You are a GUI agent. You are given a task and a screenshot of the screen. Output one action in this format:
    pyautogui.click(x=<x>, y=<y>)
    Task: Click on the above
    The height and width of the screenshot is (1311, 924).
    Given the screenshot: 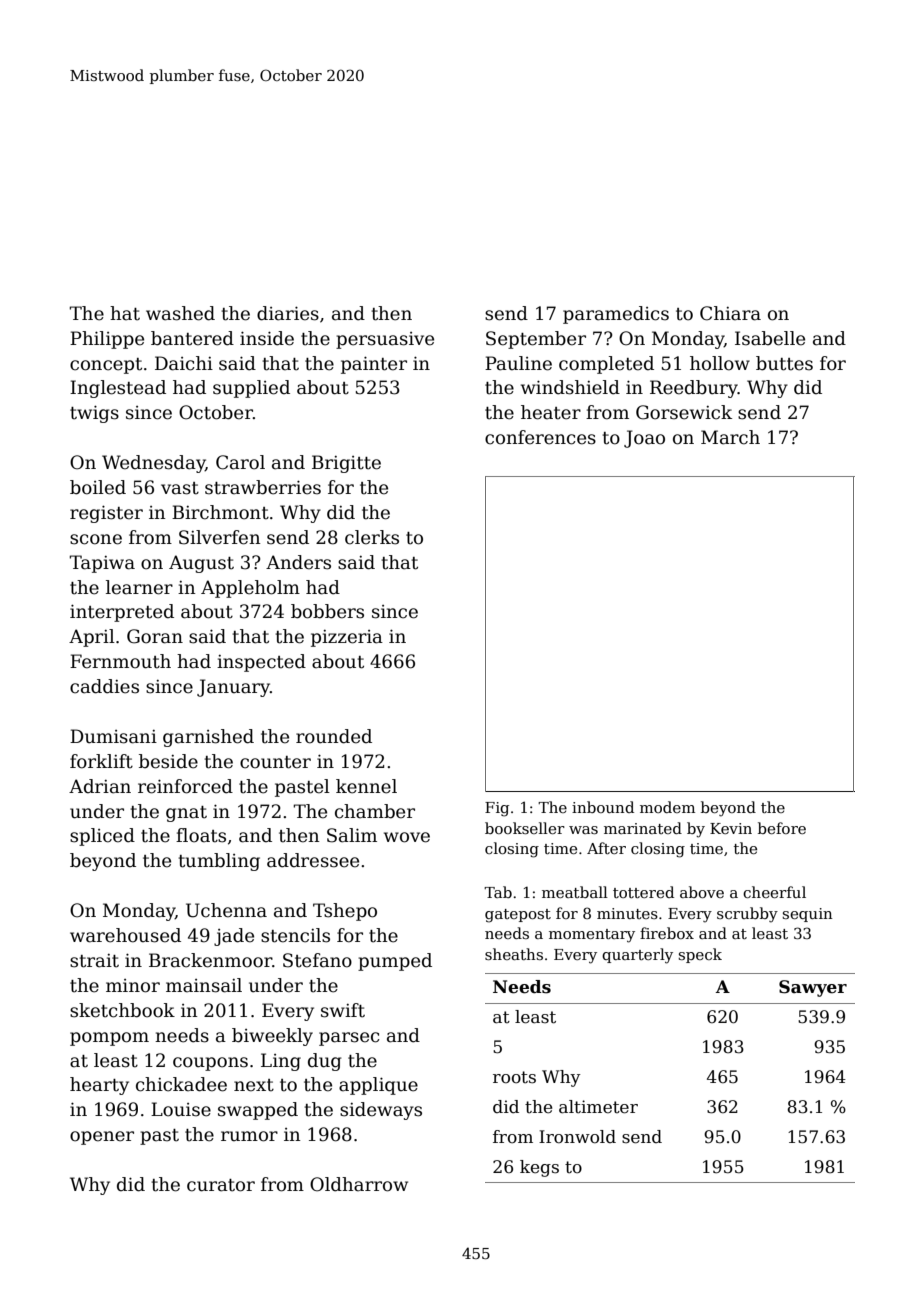 What is the action you would take?
    pyautogui.click(x=702, y=892)
